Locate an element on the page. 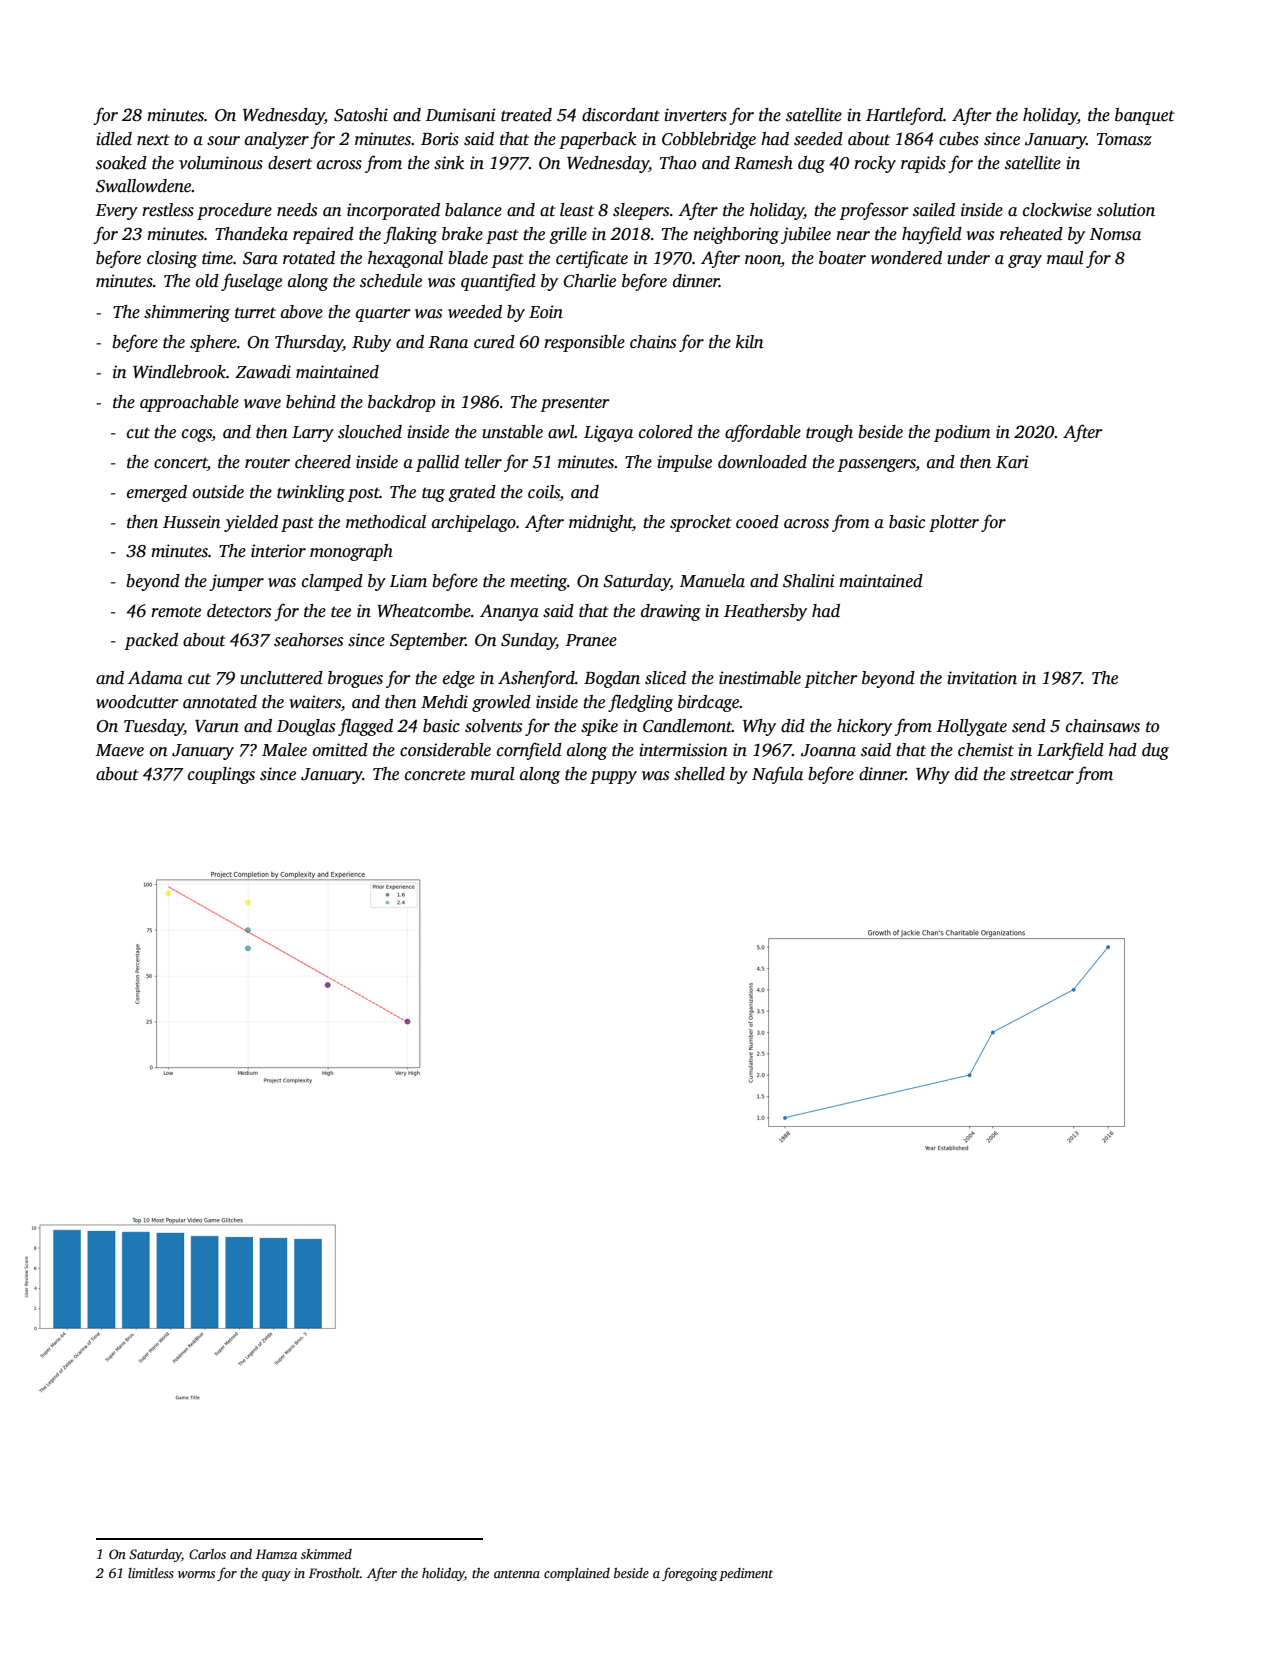 The height and width of the image is (1653, 1277). discordant is located at coordinates (621, 115).
